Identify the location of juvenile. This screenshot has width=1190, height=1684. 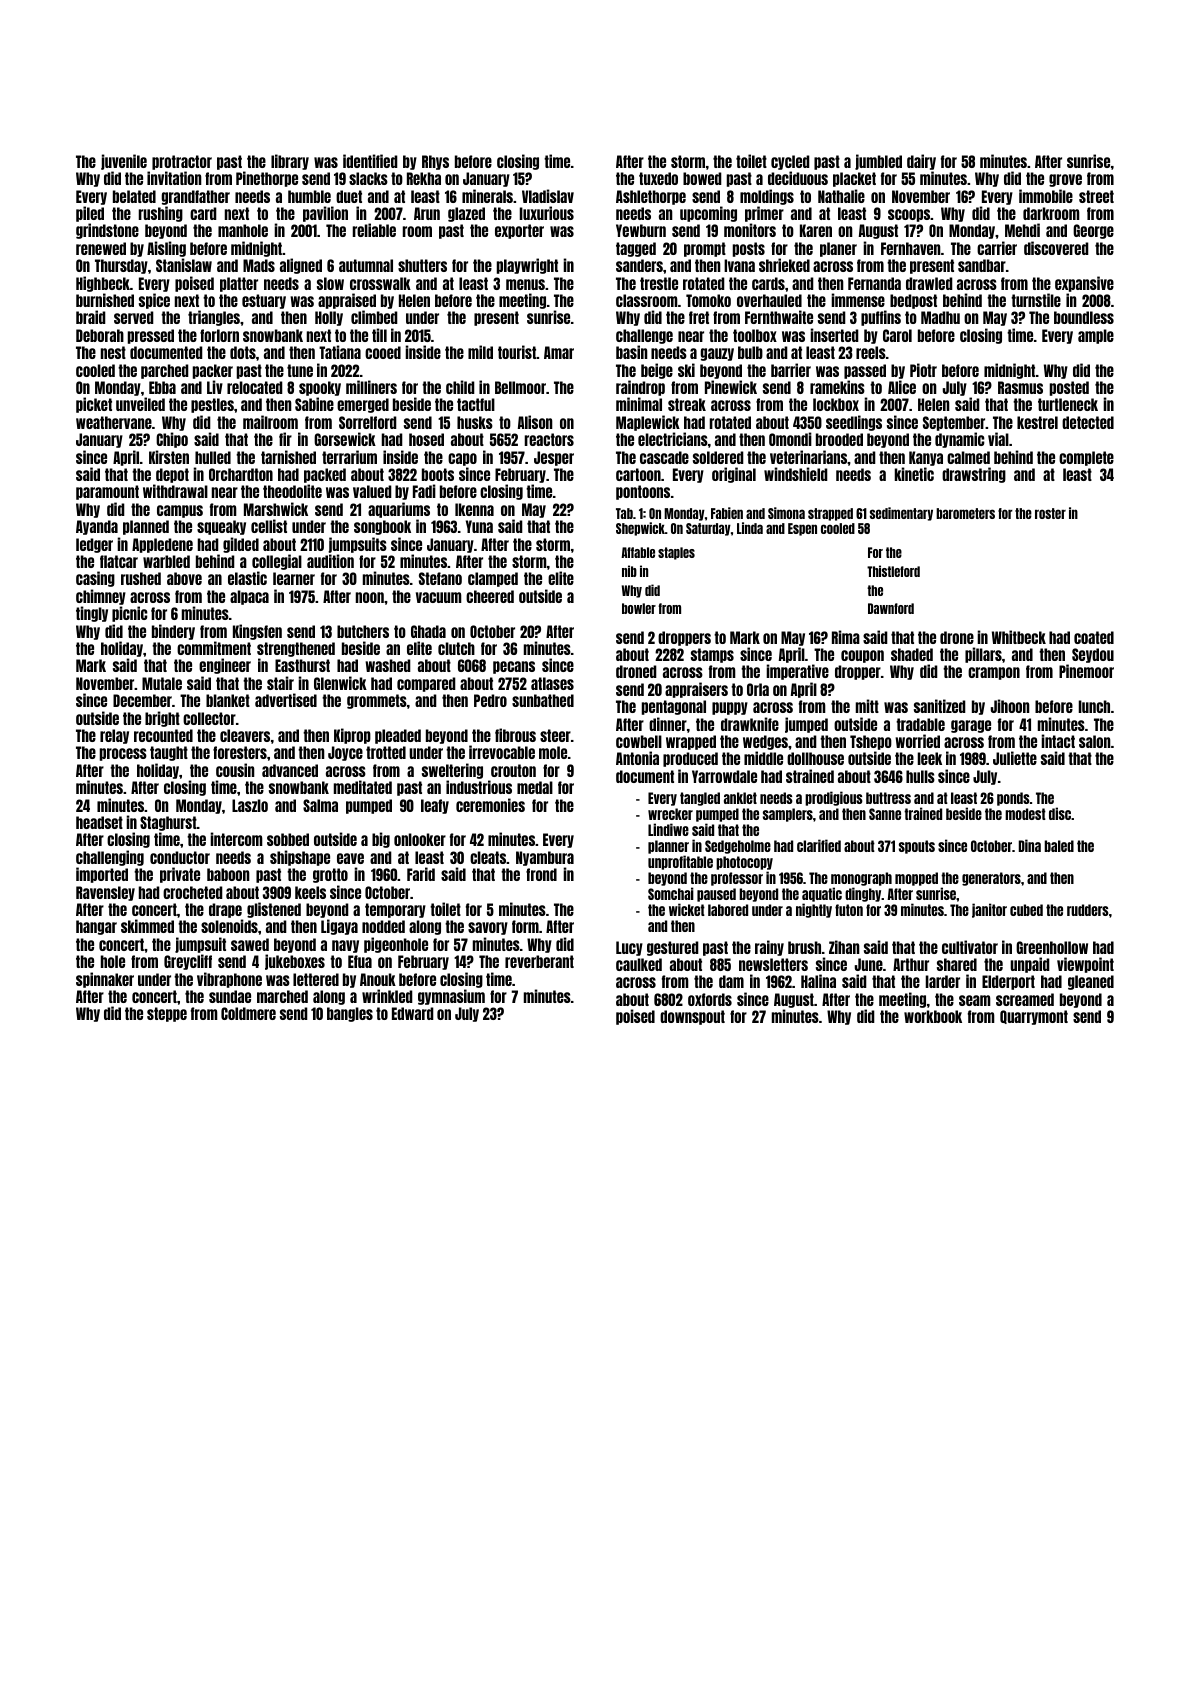
(124, 162).
